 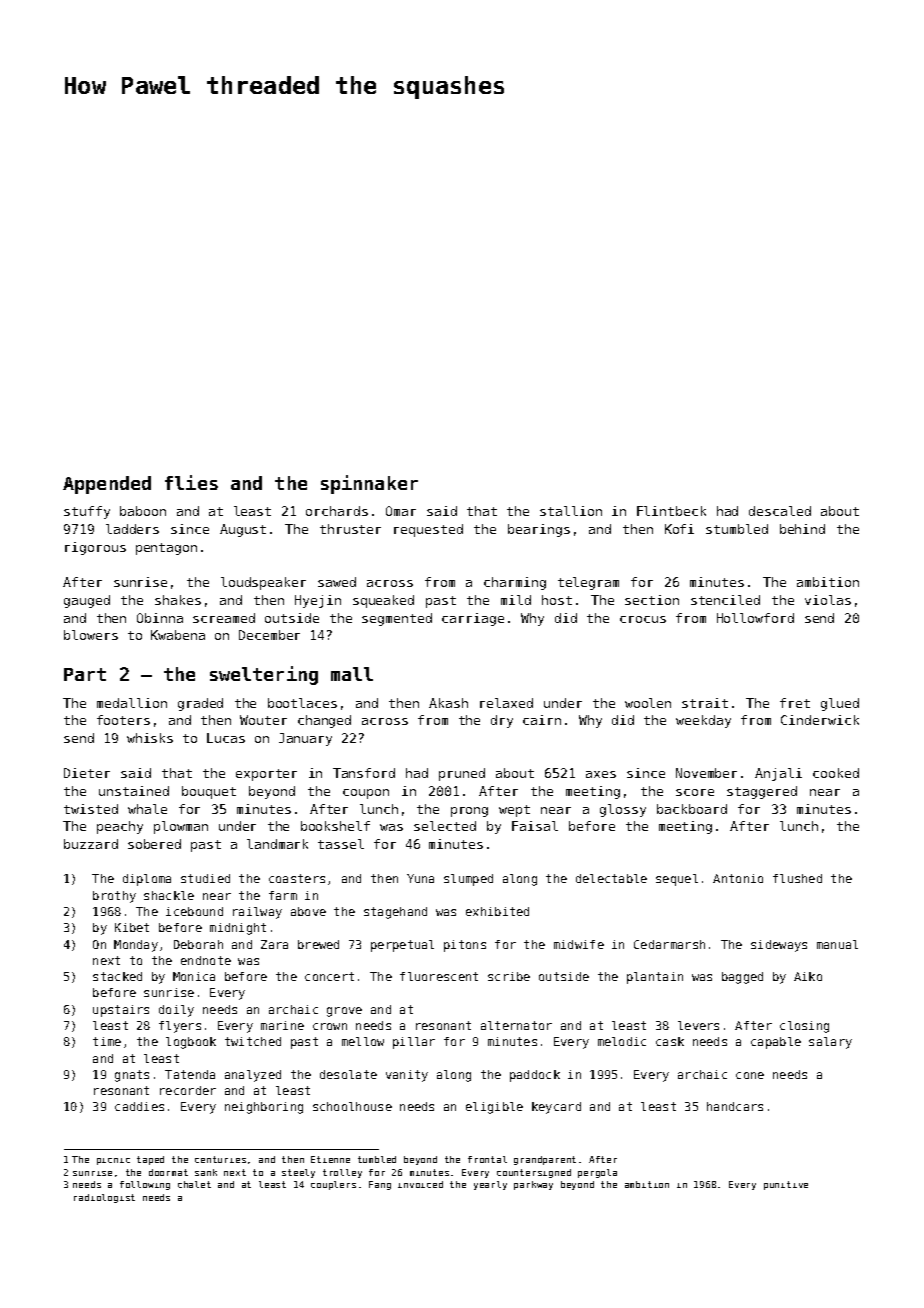 What do you see at coordinates (121, 1011) in the page?
I see `upstairs` at bounding box center [121, 1011].
